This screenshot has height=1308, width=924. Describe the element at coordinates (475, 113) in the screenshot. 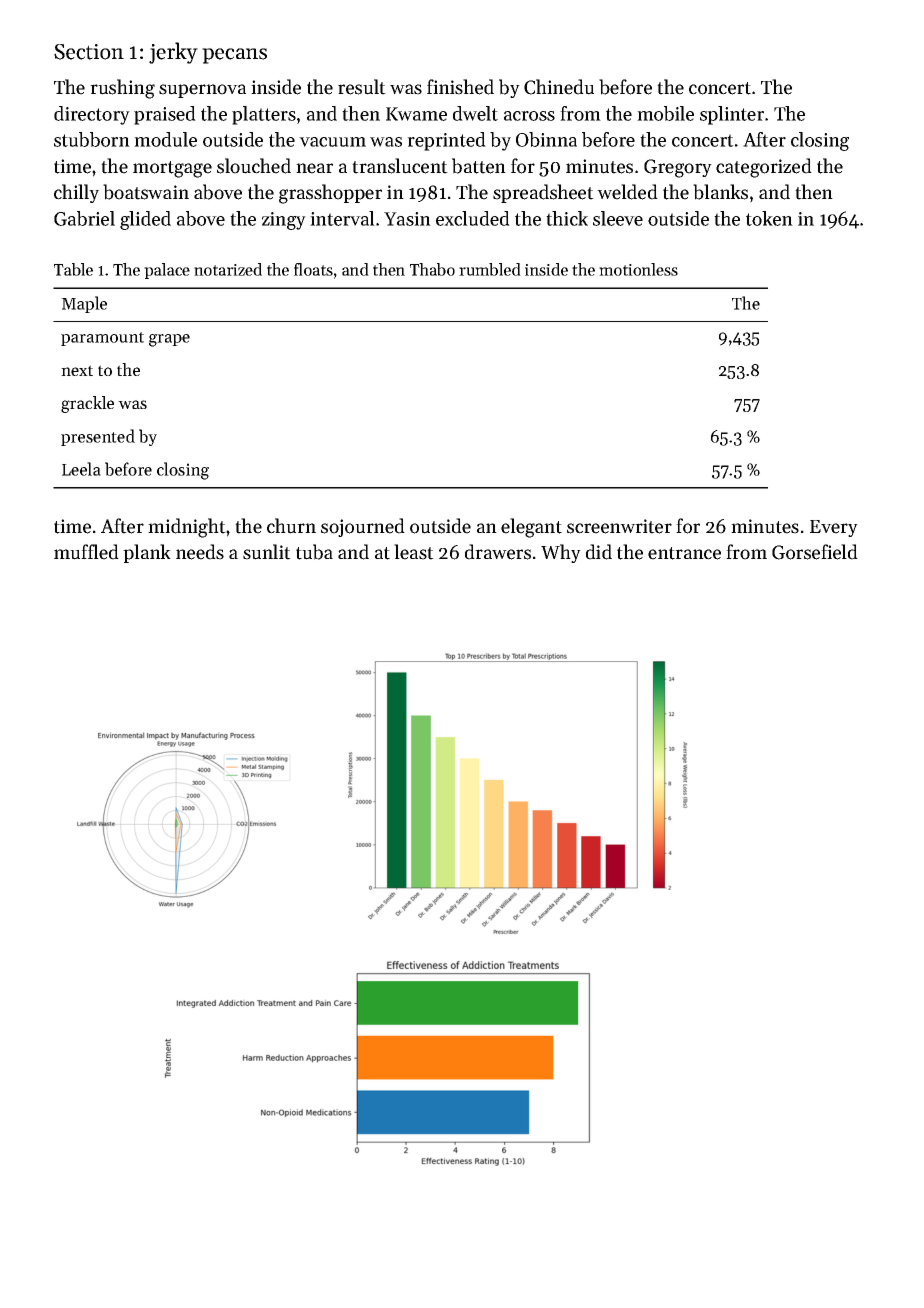

I see `dwelt` at that location.
